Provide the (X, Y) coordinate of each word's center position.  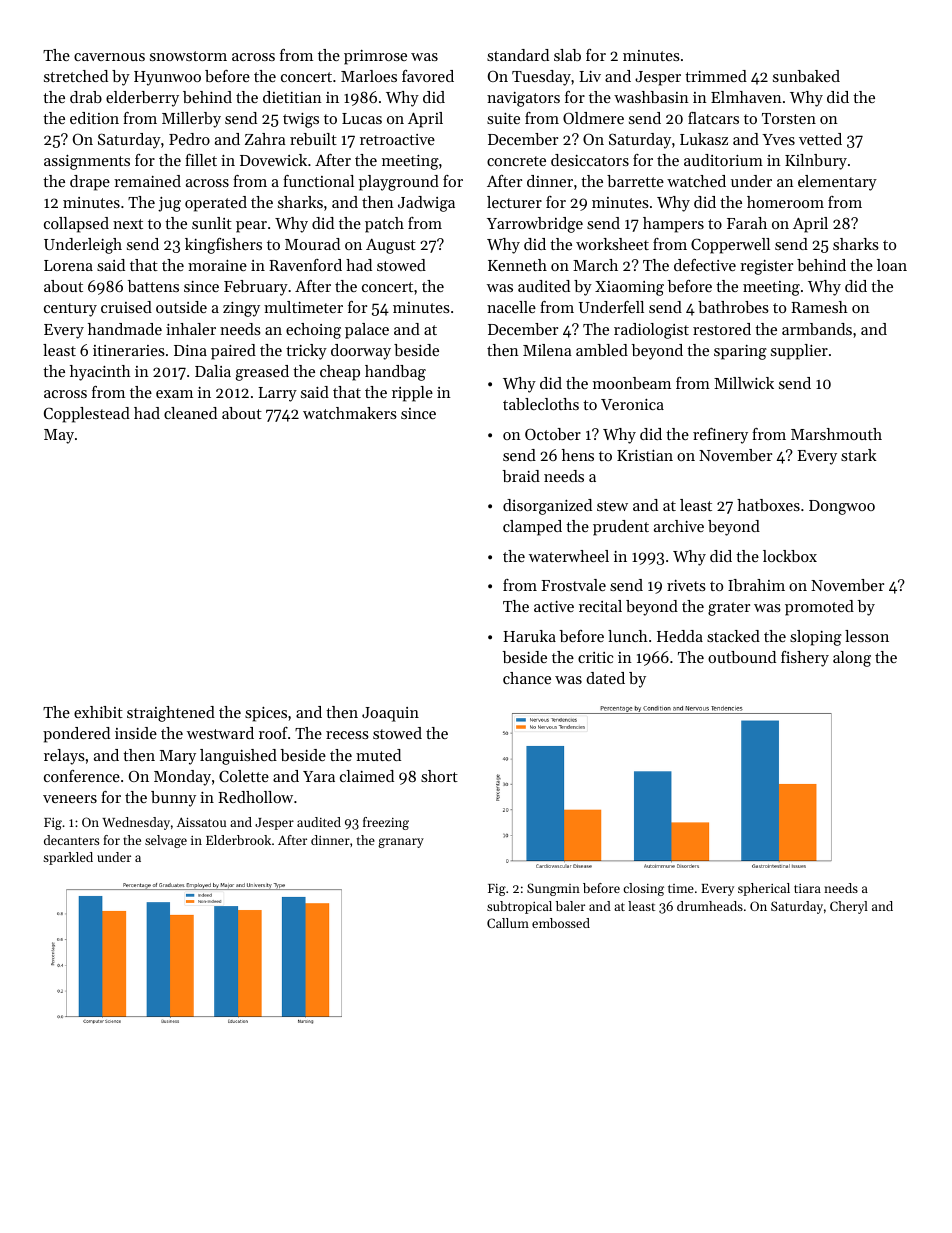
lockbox (790, 556)
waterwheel (569, 556)
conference (82, 776)
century (70, 310)
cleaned (190, 413)
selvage (166, 841)
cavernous (109, 57)
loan (892, 265)
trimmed (716, 76)
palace (367, 331)
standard (518, 55)
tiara (807, 888)
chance (527, 678)
